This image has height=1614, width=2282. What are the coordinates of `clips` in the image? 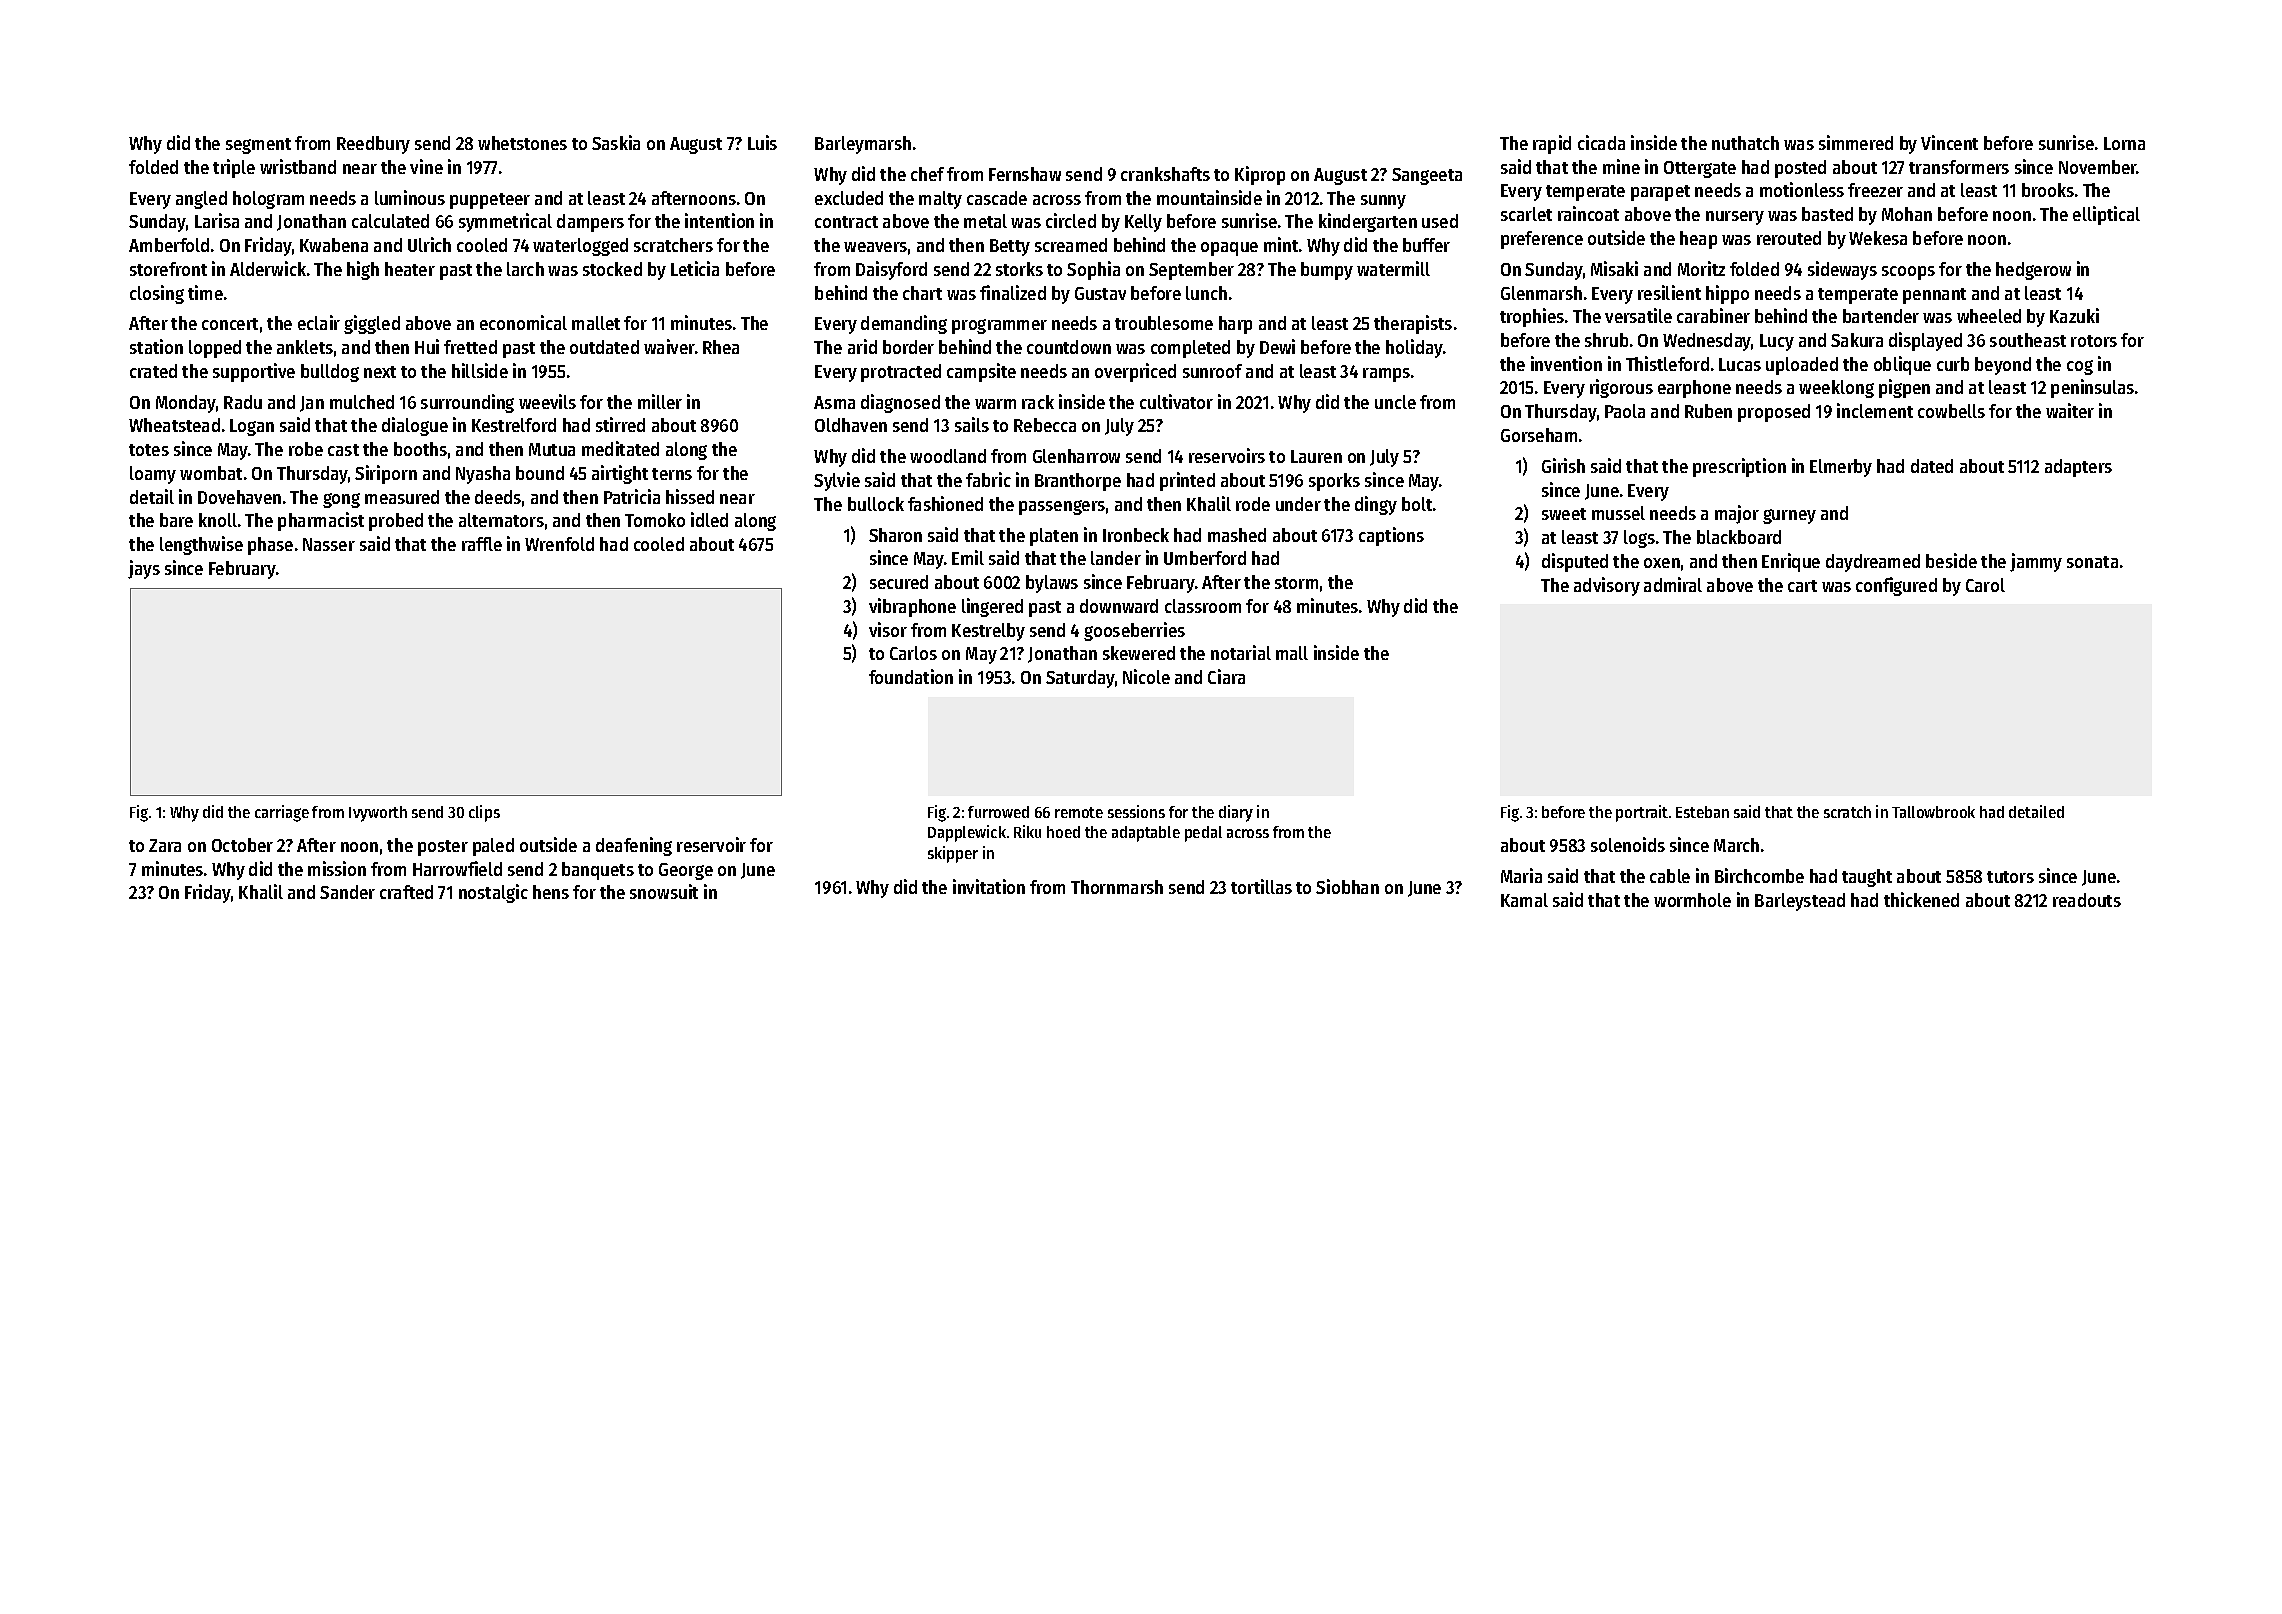 It's located at (484, 813).
